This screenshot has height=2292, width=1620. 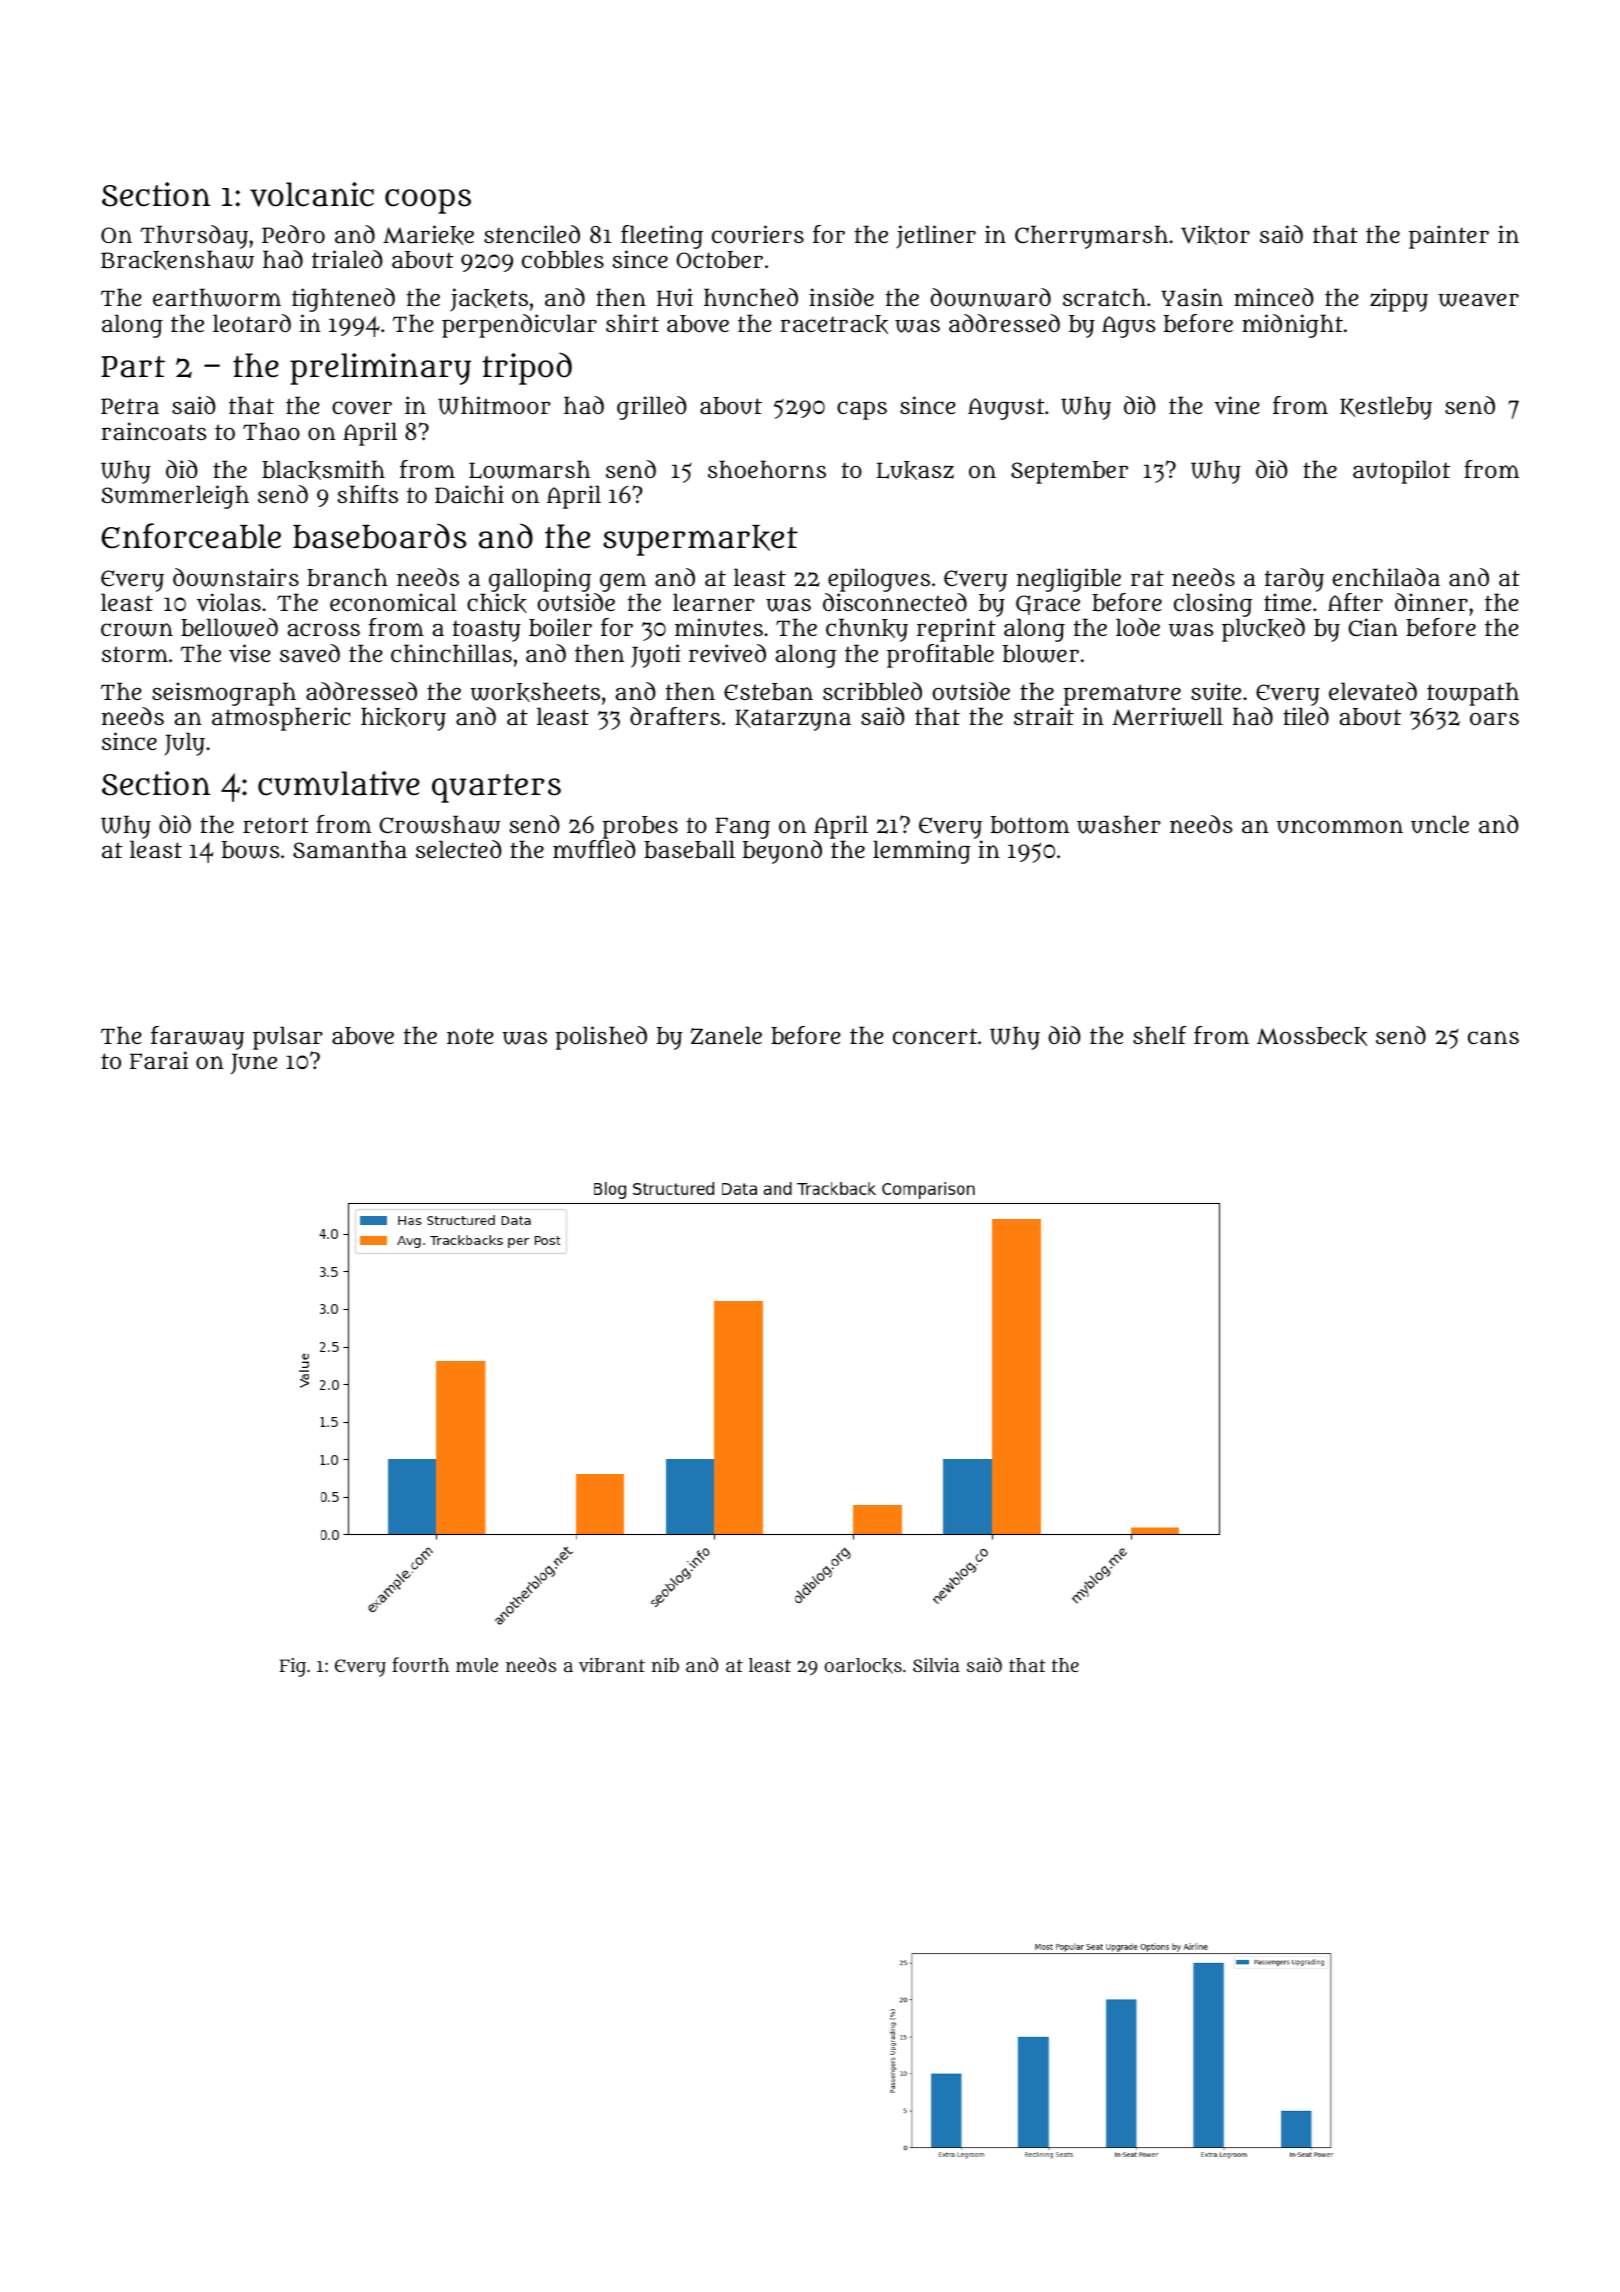 What do you see at coordinates (312, 194) in the screenshot?
I see `volcanic` at bounding box center [312, 194].
